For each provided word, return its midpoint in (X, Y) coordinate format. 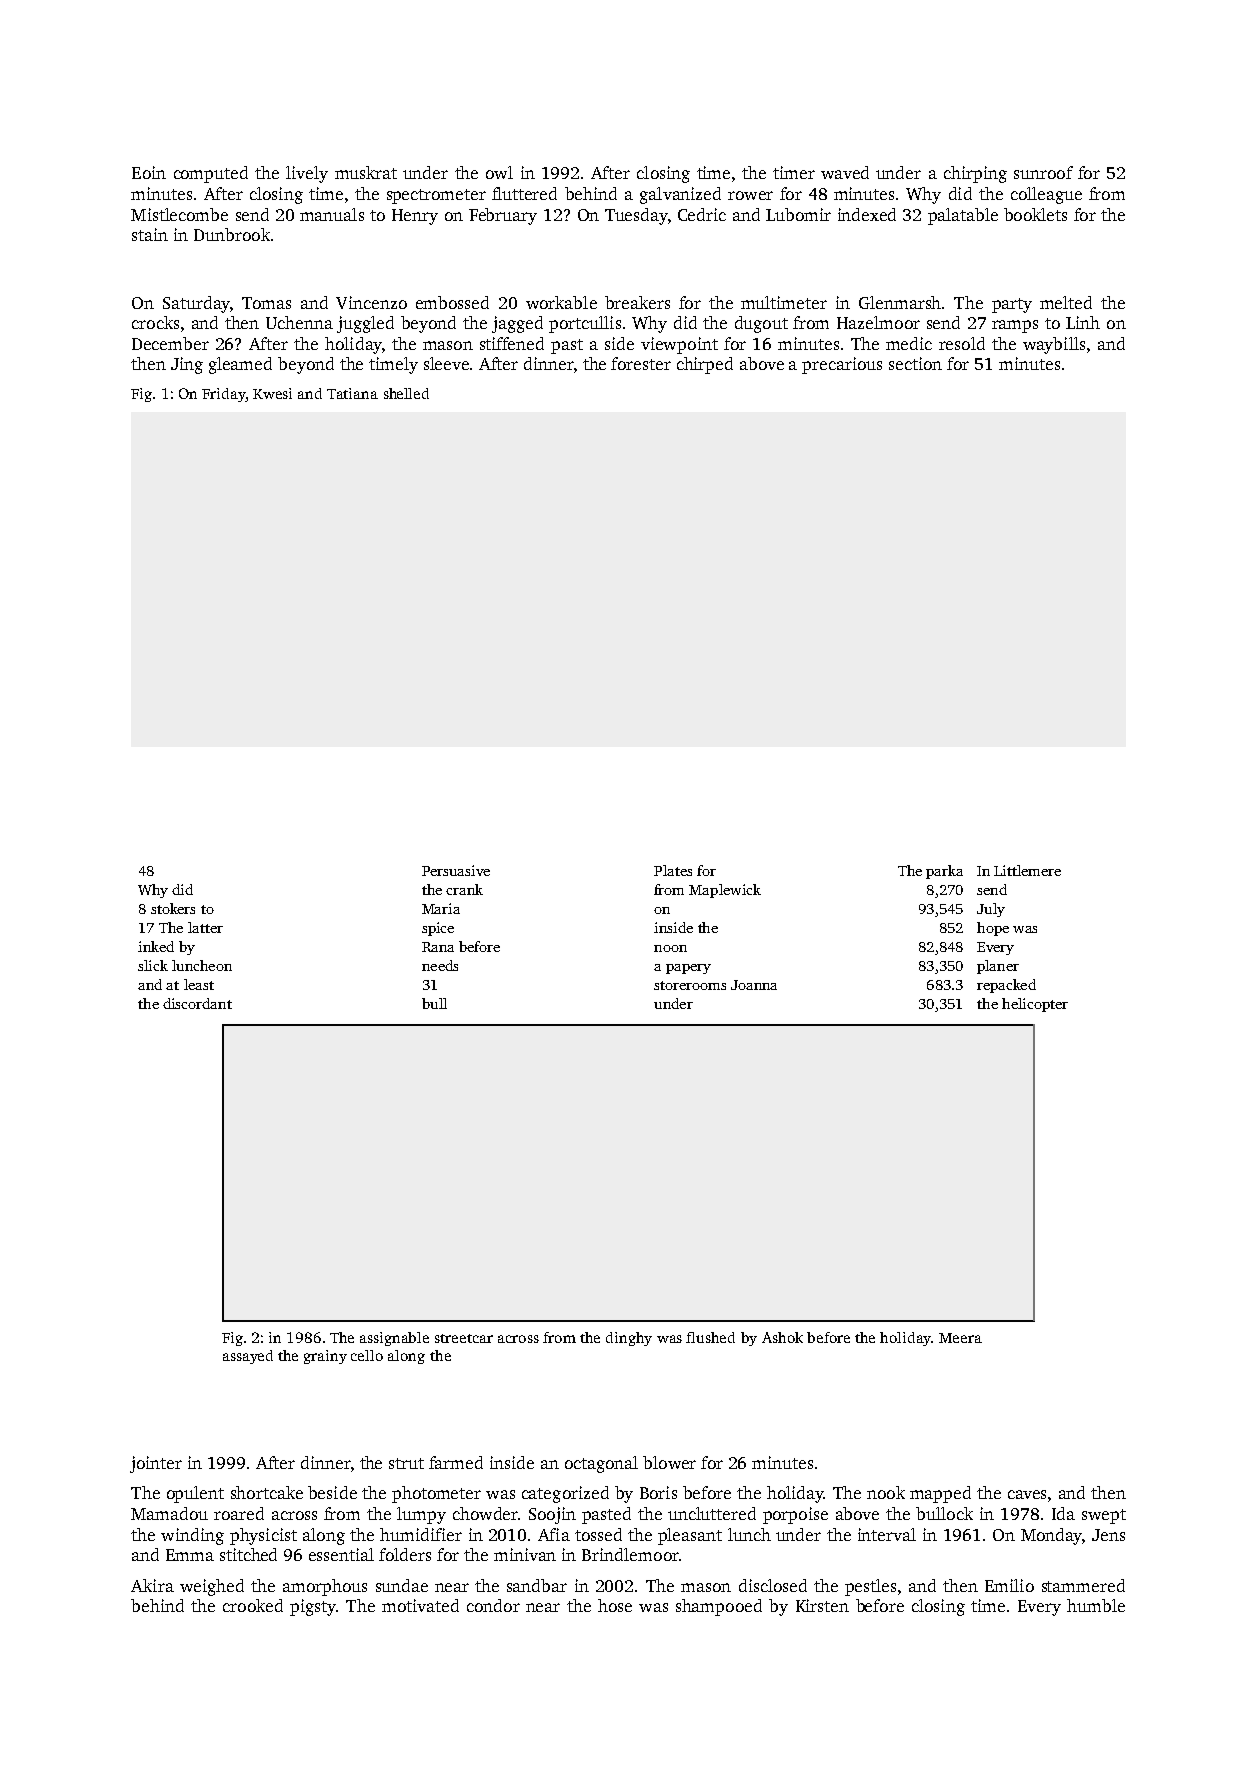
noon (670, 948)
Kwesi (272, 393)
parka (944, 872)
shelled (406, 393)
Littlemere (1027, 870)
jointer (156, 1464)
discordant (197, 1003)
